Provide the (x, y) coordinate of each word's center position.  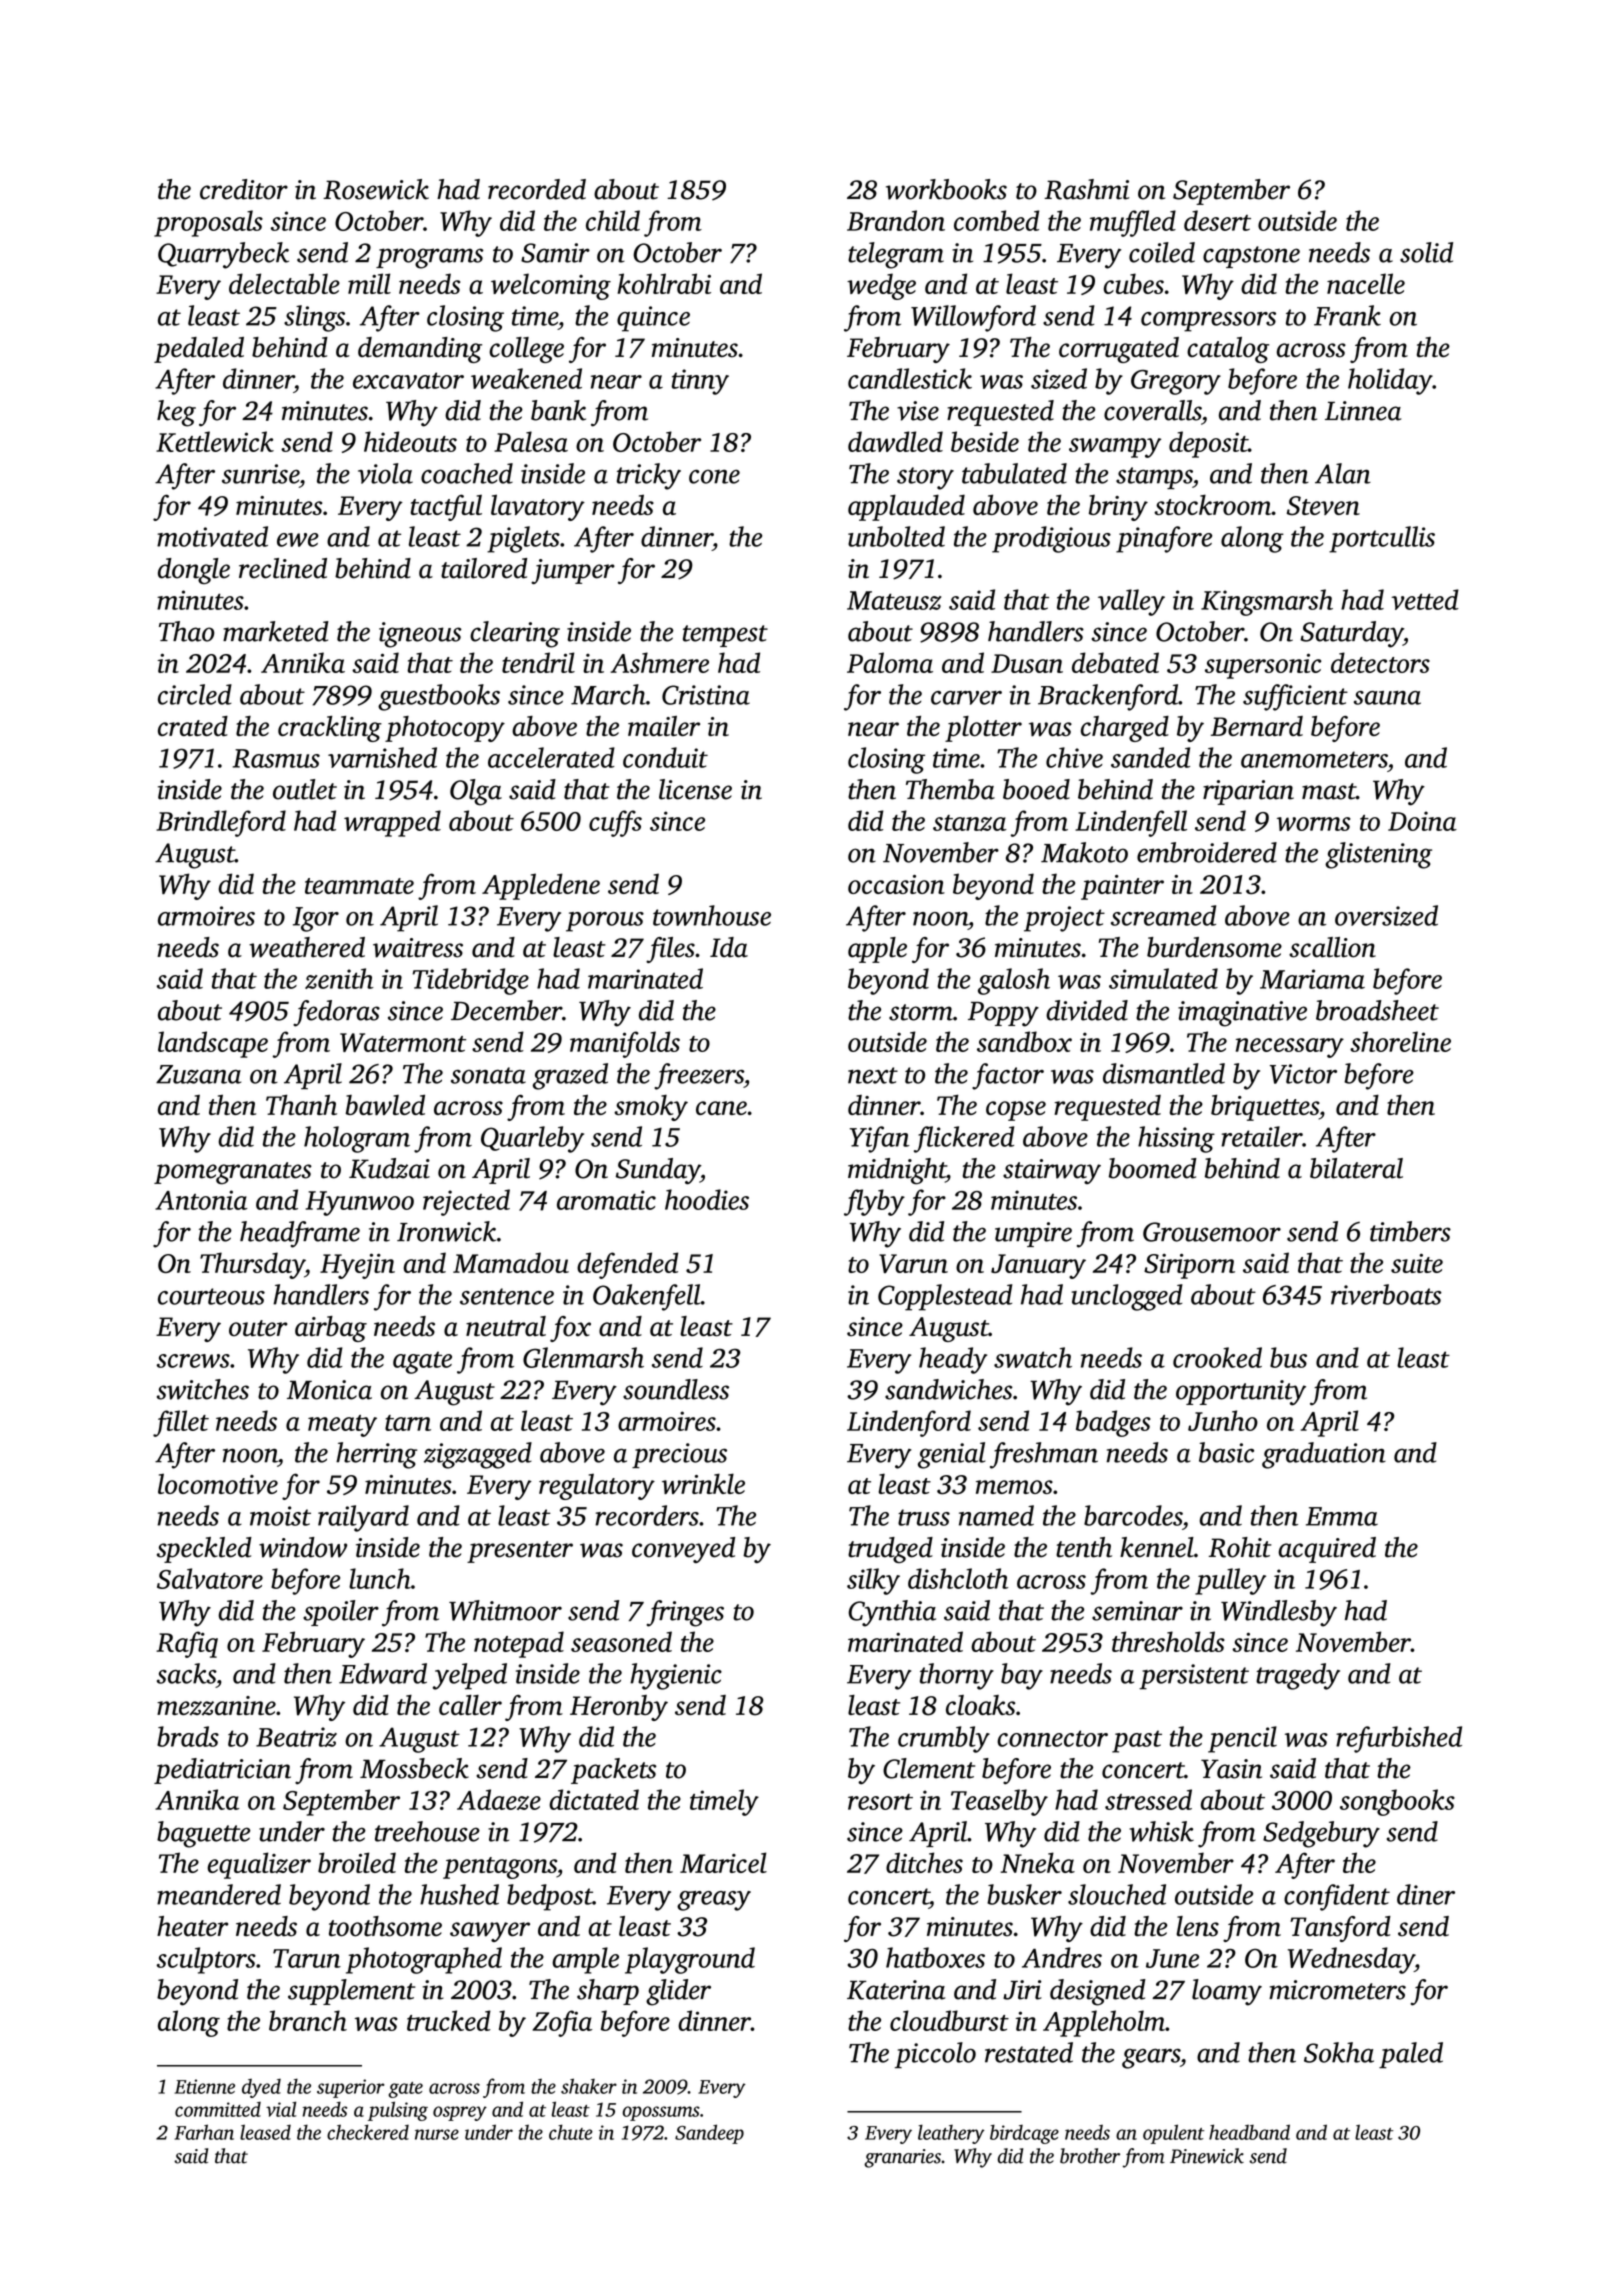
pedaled (199, 350)
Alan (1343, 473)
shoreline (1400, 1041)
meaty (342, 1426)
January (1038, 1266)
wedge (881, 286)
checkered (368, 2132)
